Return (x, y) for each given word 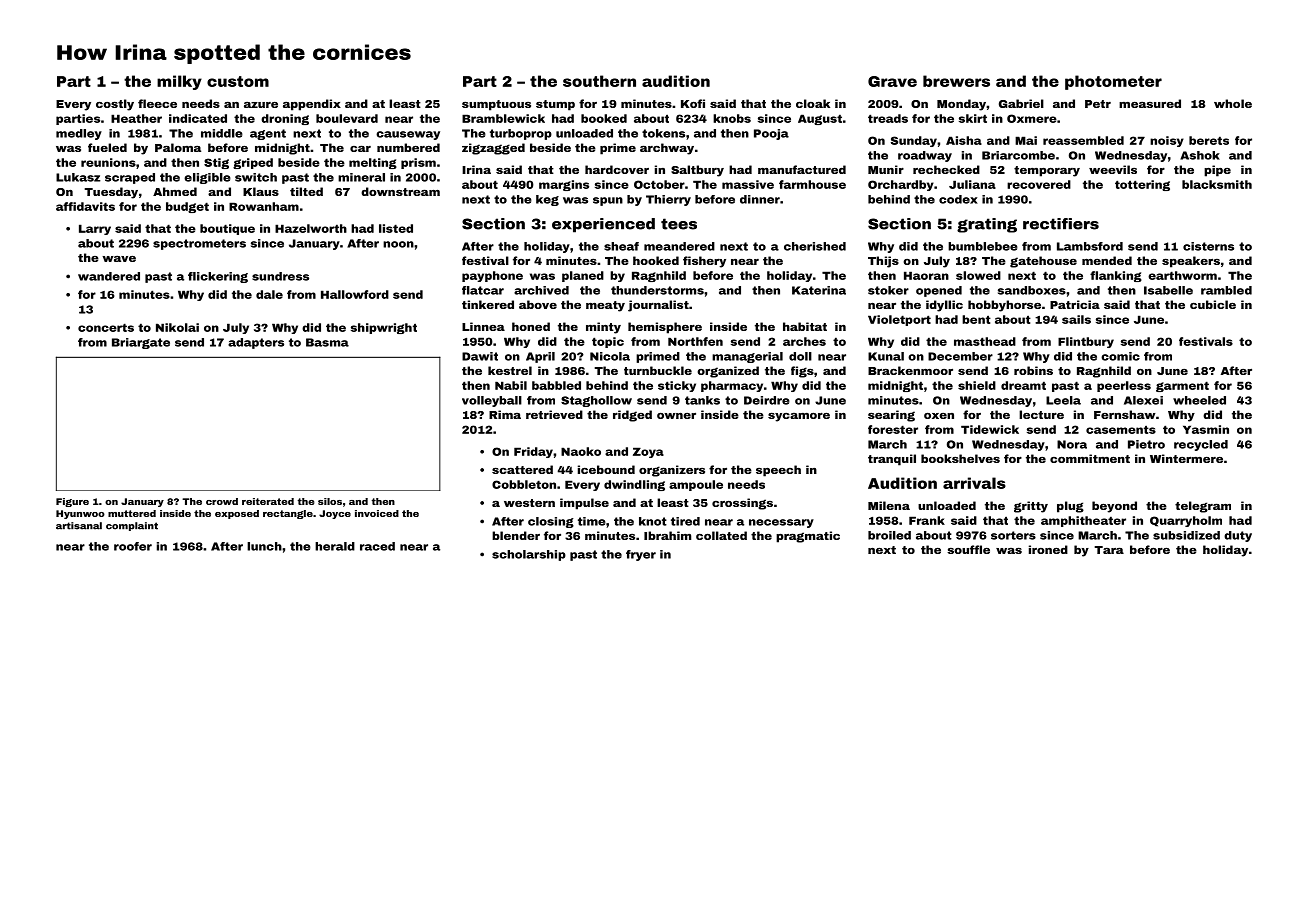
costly (115, 105)
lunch (264, 546)
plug (1070, 507)
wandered (109, 276)
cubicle (1213, 304)
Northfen (695, 341)
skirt (973, 118)
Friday (533, 452)
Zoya (648, 452)
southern (599, 81)
